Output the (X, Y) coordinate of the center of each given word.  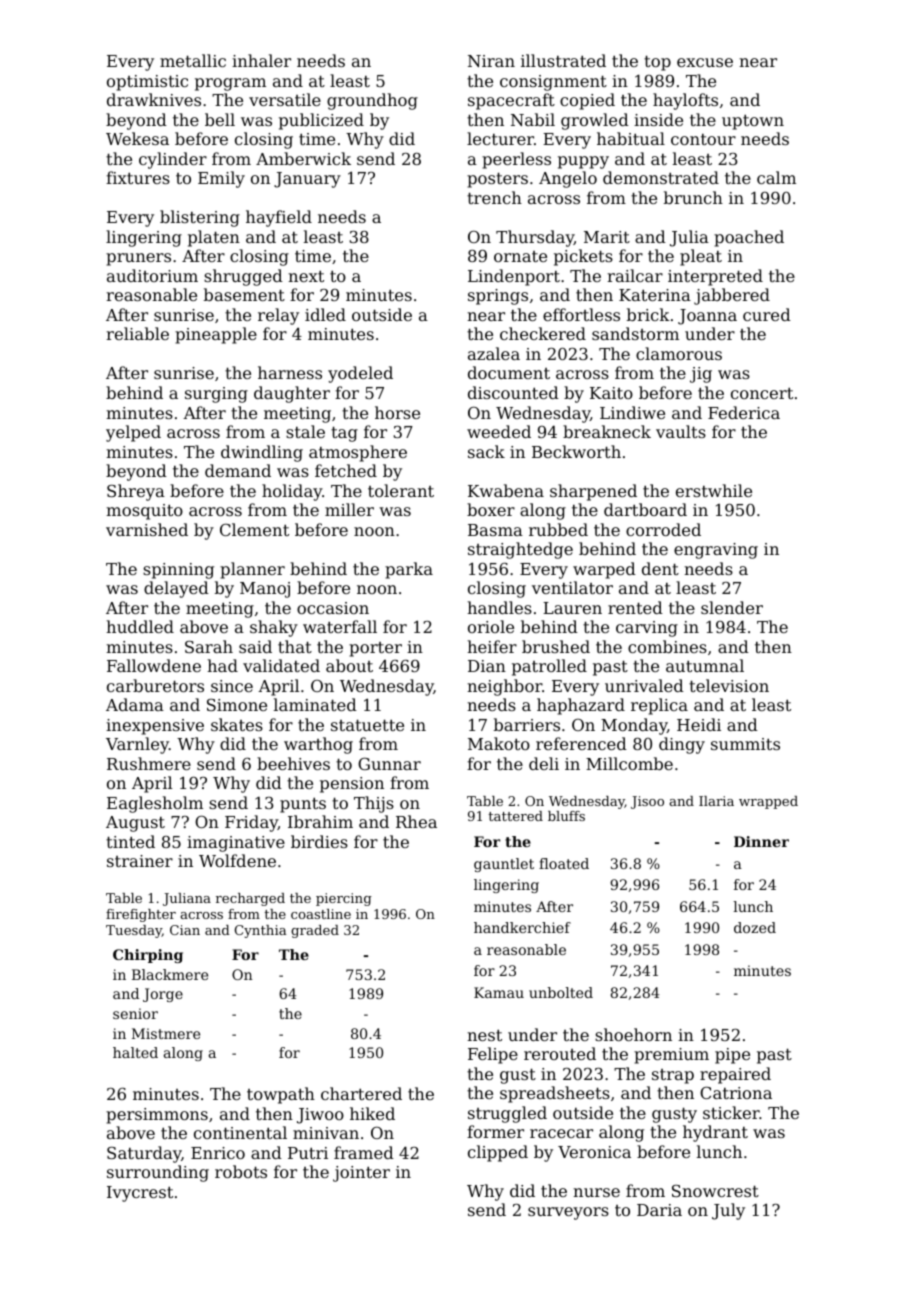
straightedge (520, 550)
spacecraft (511, 101)
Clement (254, 529)
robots (241, 1171)
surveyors (568, 1213)
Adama (135, 704)
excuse (705, 62)
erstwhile (714, 490)
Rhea (416, 821)
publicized (321, 121)
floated (564, 863)
